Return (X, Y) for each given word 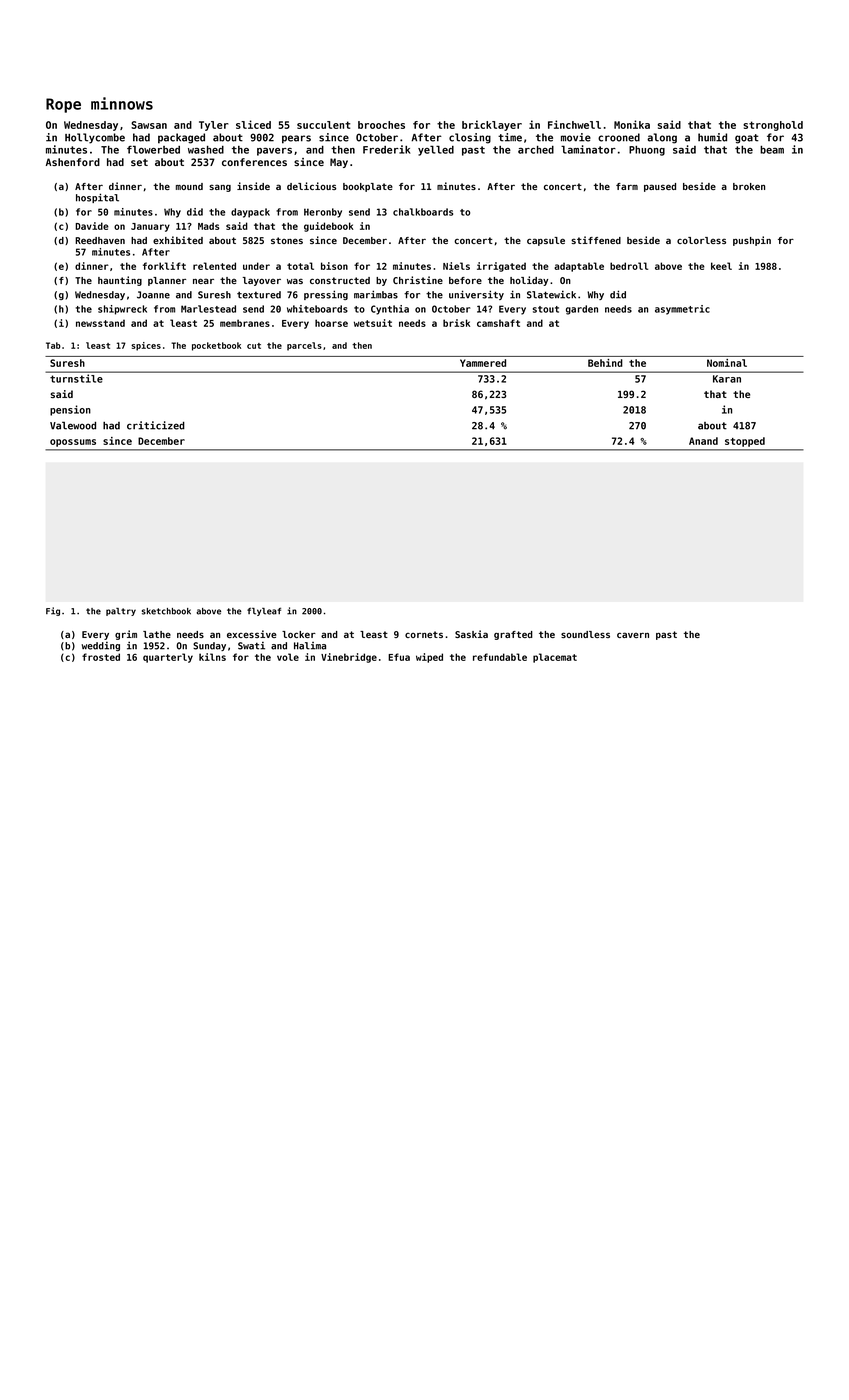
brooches (381, 125)
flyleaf (264, 611)
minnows (122, 103)
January (150, 227)
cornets (424, 634)
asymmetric (682, 310)
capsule (546, 241)
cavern (633, 635)
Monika (632, 124)
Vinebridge (349, 658)
